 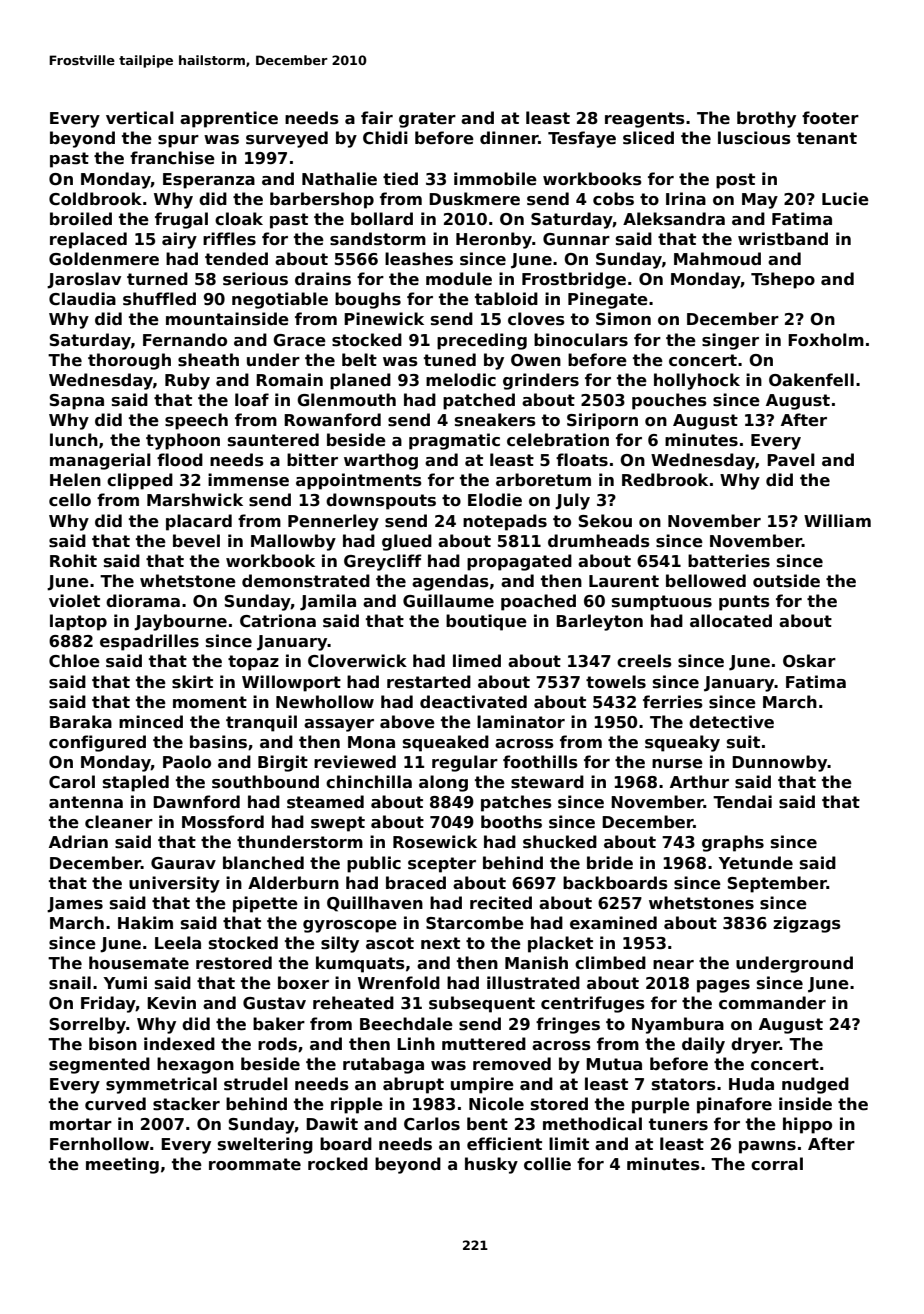 What do you see at coordinates (407, 722) in the screenshot?
I see `above` at bounding box center [407, 722].
